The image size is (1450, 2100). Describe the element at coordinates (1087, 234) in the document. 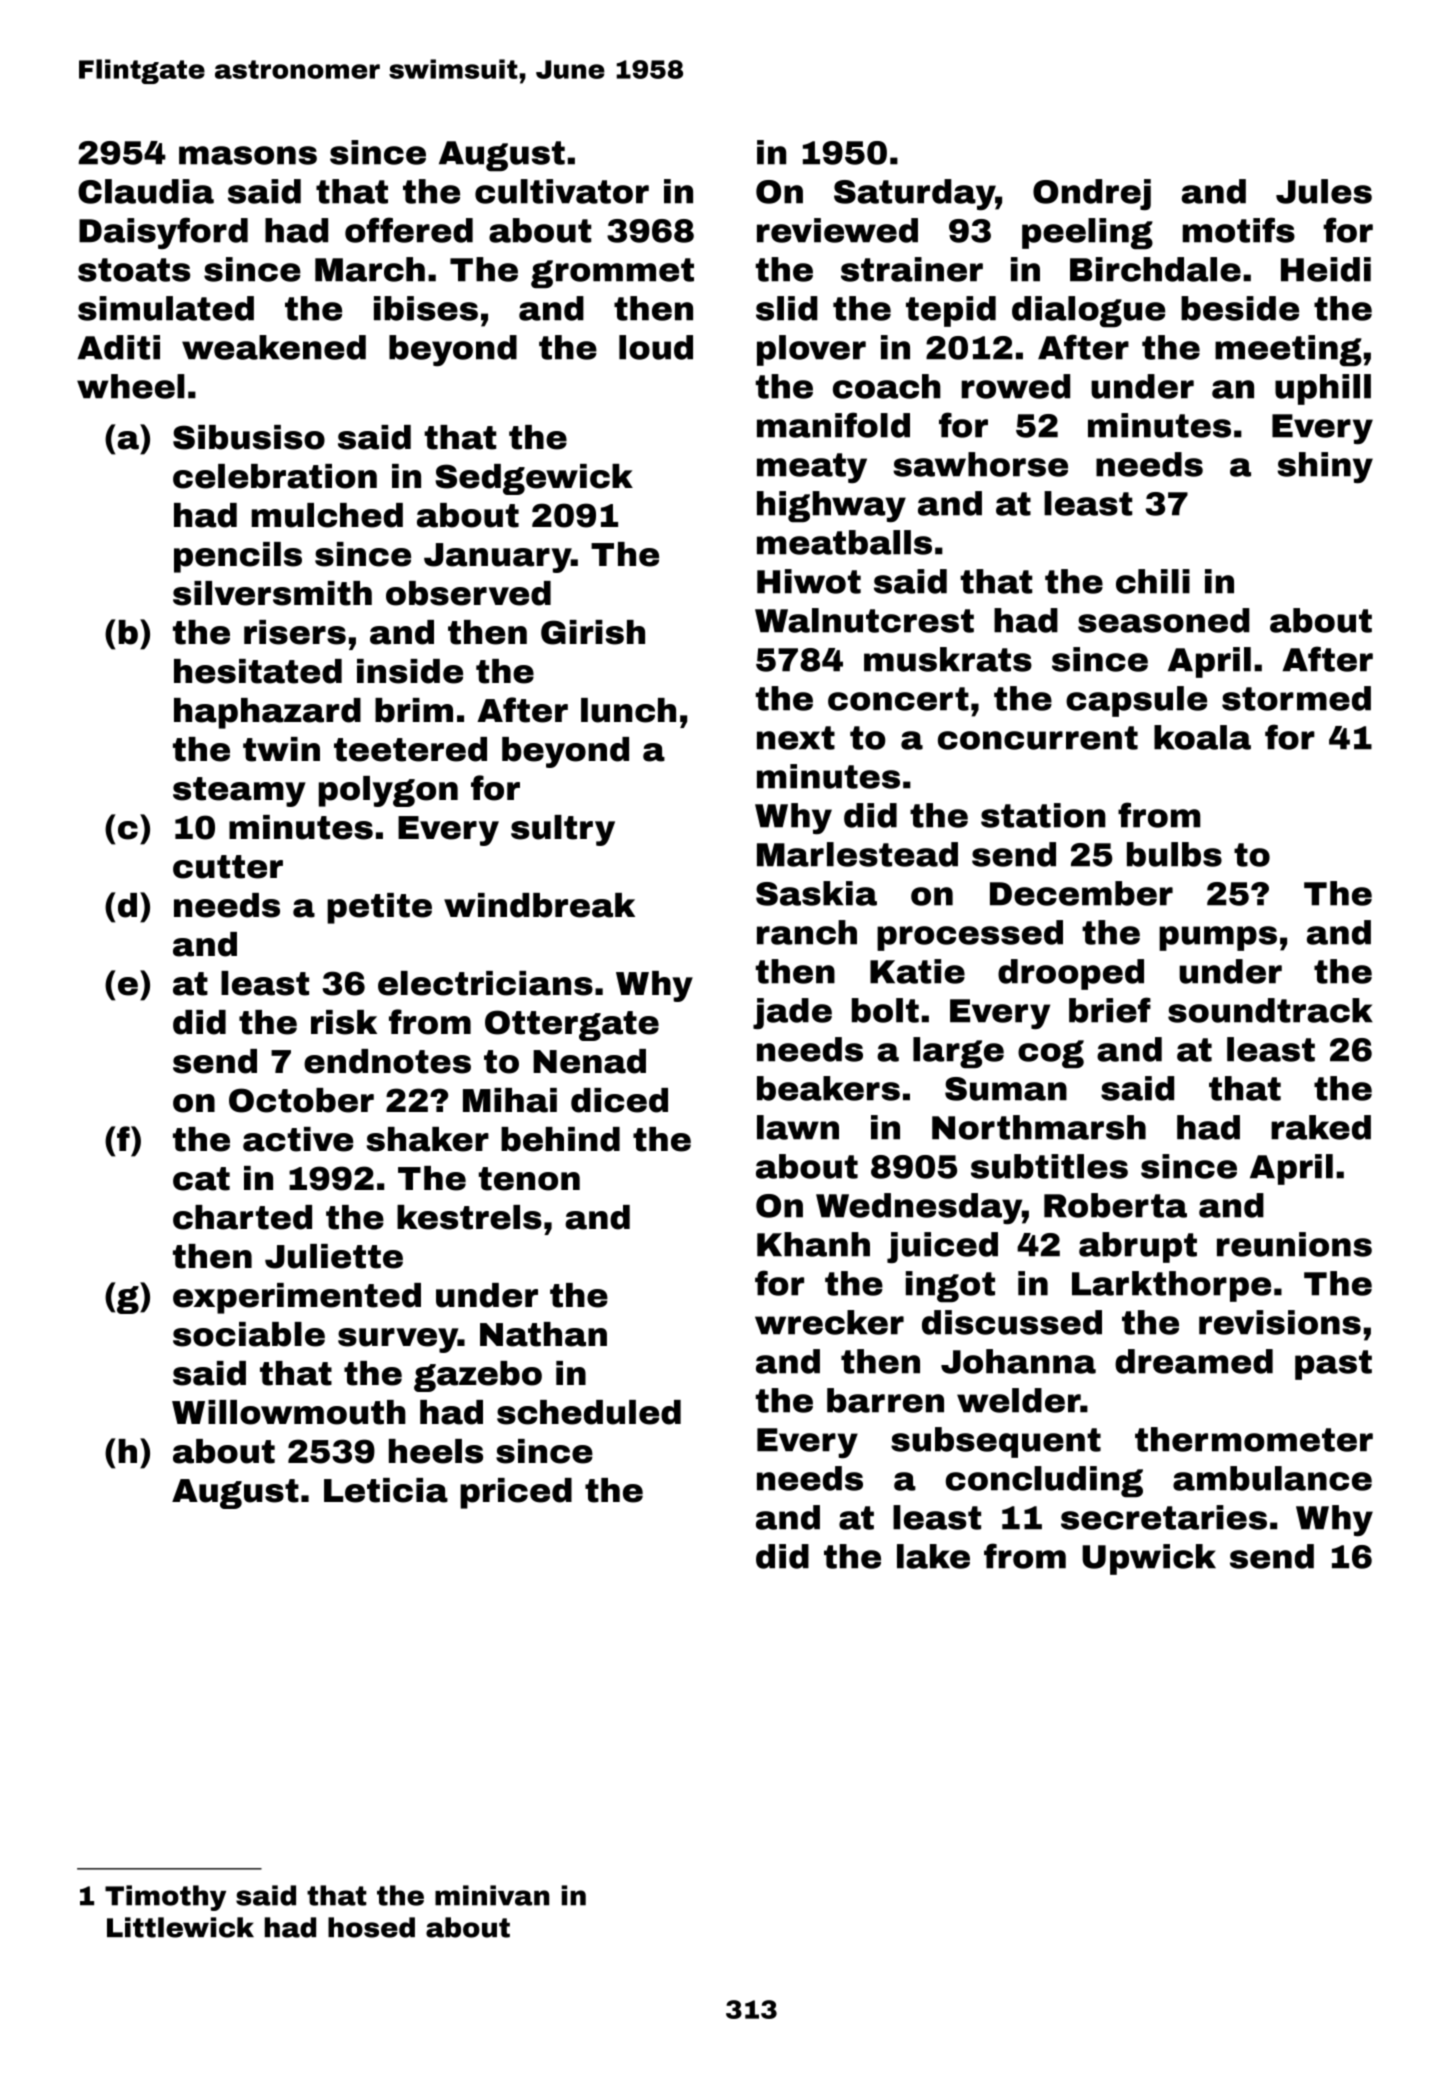

I see `peeling` at that location.
